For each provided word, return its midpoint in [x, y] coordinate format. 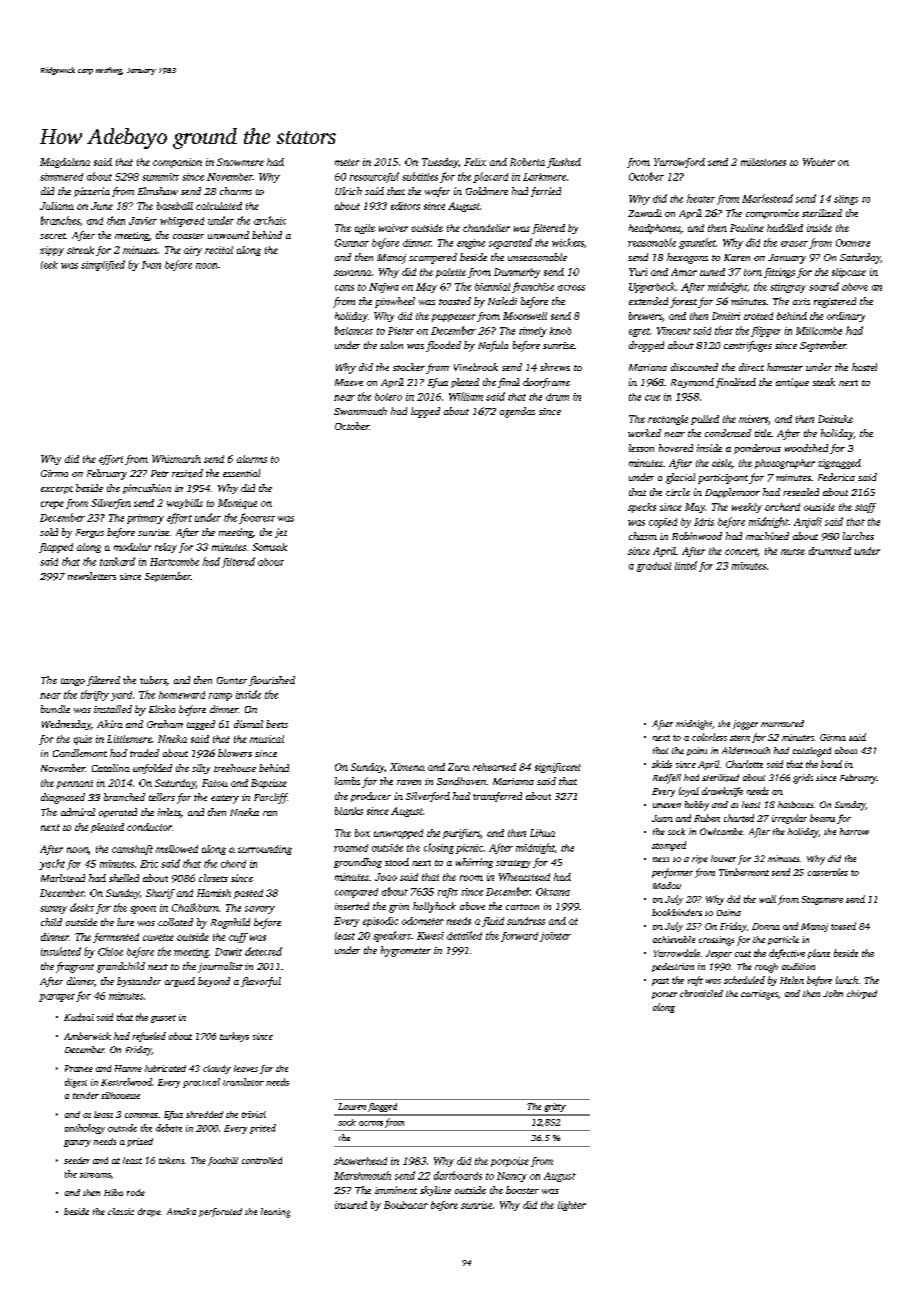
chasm [643, 536]
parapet [57, 998]
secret [53, 236]
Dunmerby [517, 273]
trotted [758, 316]
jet [281, 533]
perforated [220, 1212]
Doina [729, 912]
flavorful [261, 982]
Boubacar [406, 1205]
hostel [864, 367]
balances [354, 330]
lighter [572, 1206]
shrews [555, 367]
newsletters [92, 576]
